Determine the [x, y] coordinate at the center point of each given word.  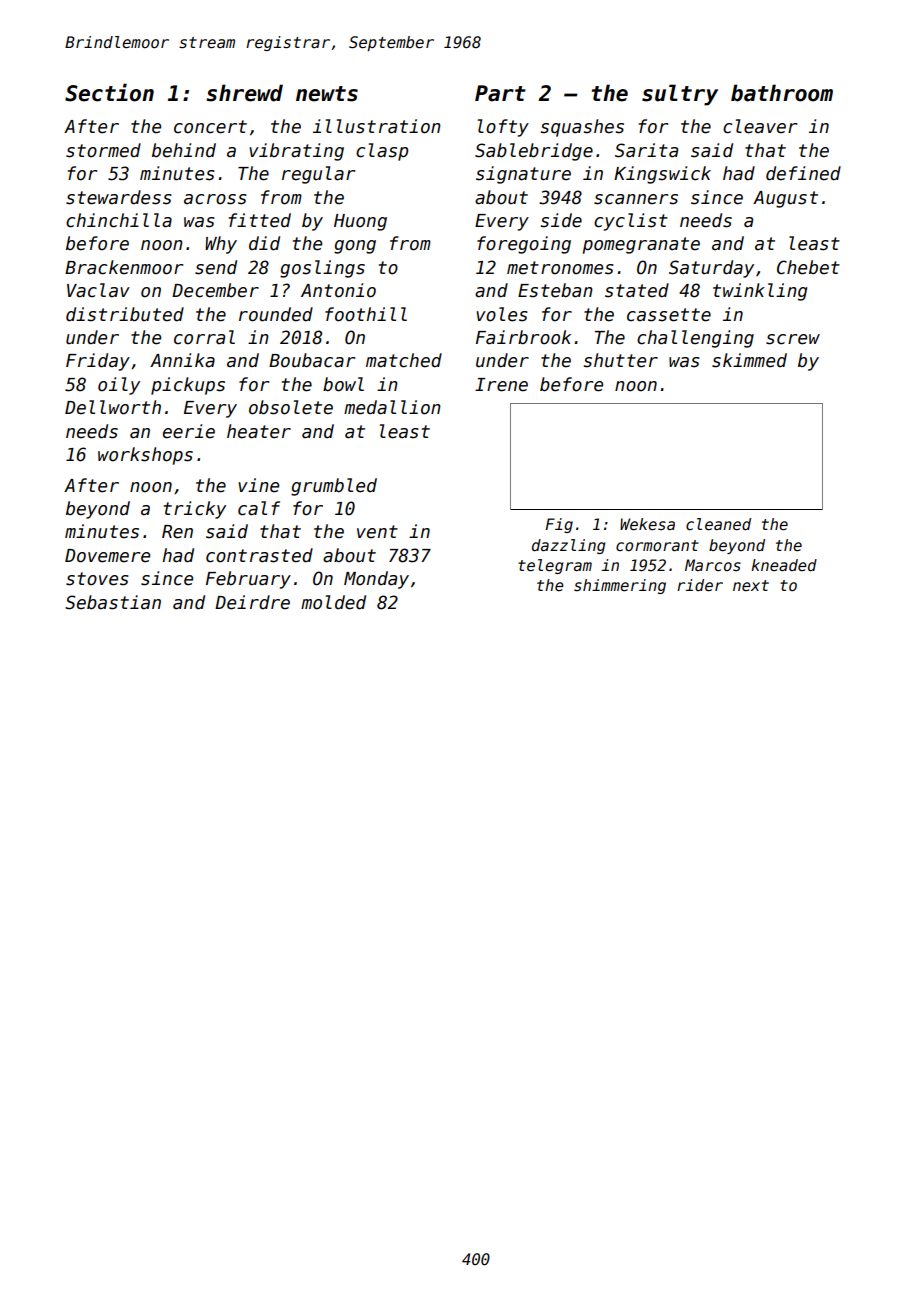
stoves [97, 579]
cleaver [760, 126]
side [561, 220]
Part [500, 93]
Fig [559, 525]
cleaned [718, 524]
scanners [636, 199]
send [216, 267]
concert [210, 127]
